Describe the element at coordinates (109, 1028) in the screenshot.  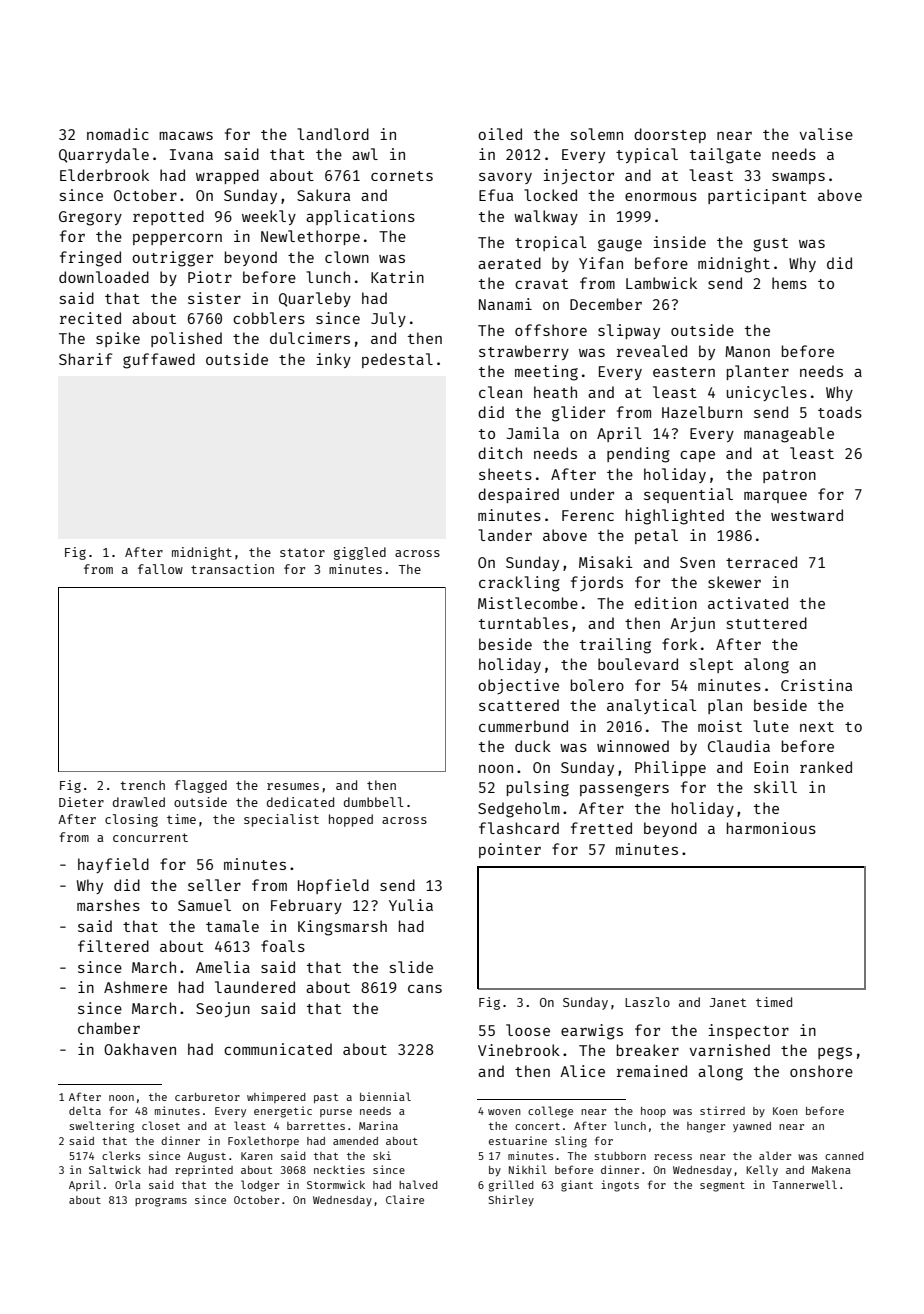
I see `chamber` at that location.
